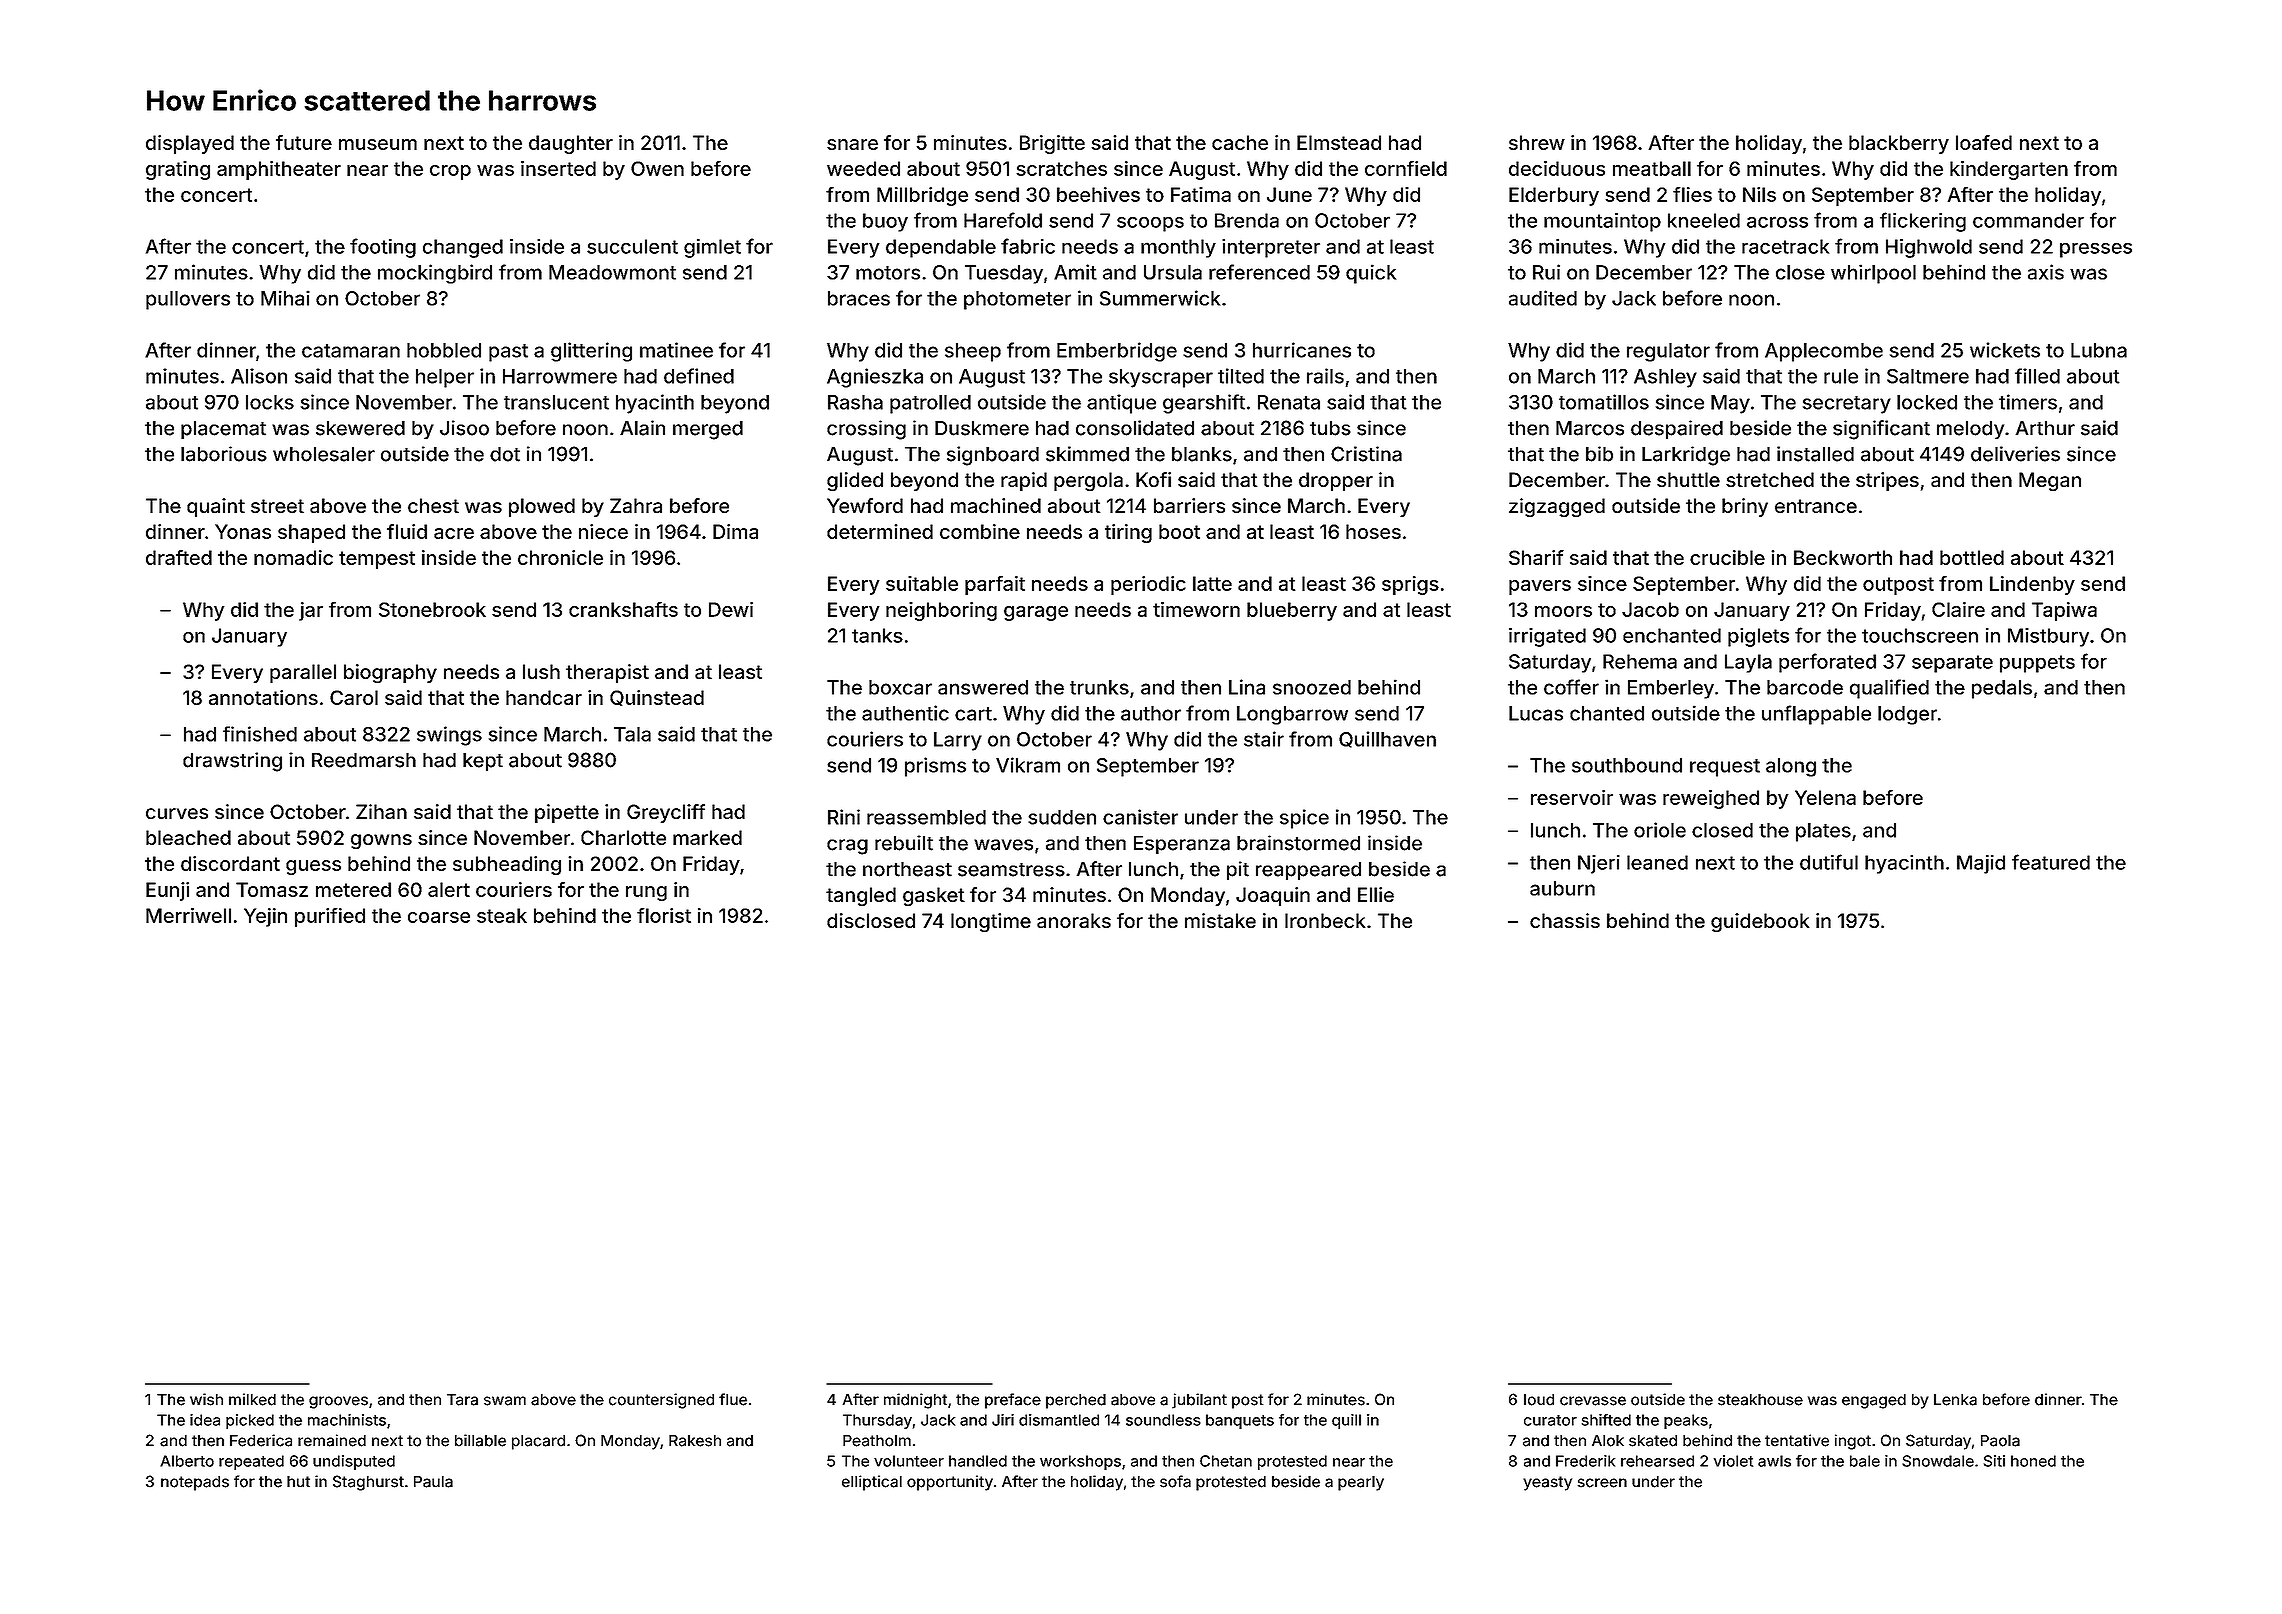 The width and height of the screenshot is (2282, 1614). What do you see at coordinates (1873, 274) in the screenshot?
I see `whirlpool` at bounding box center [1873, 274].
